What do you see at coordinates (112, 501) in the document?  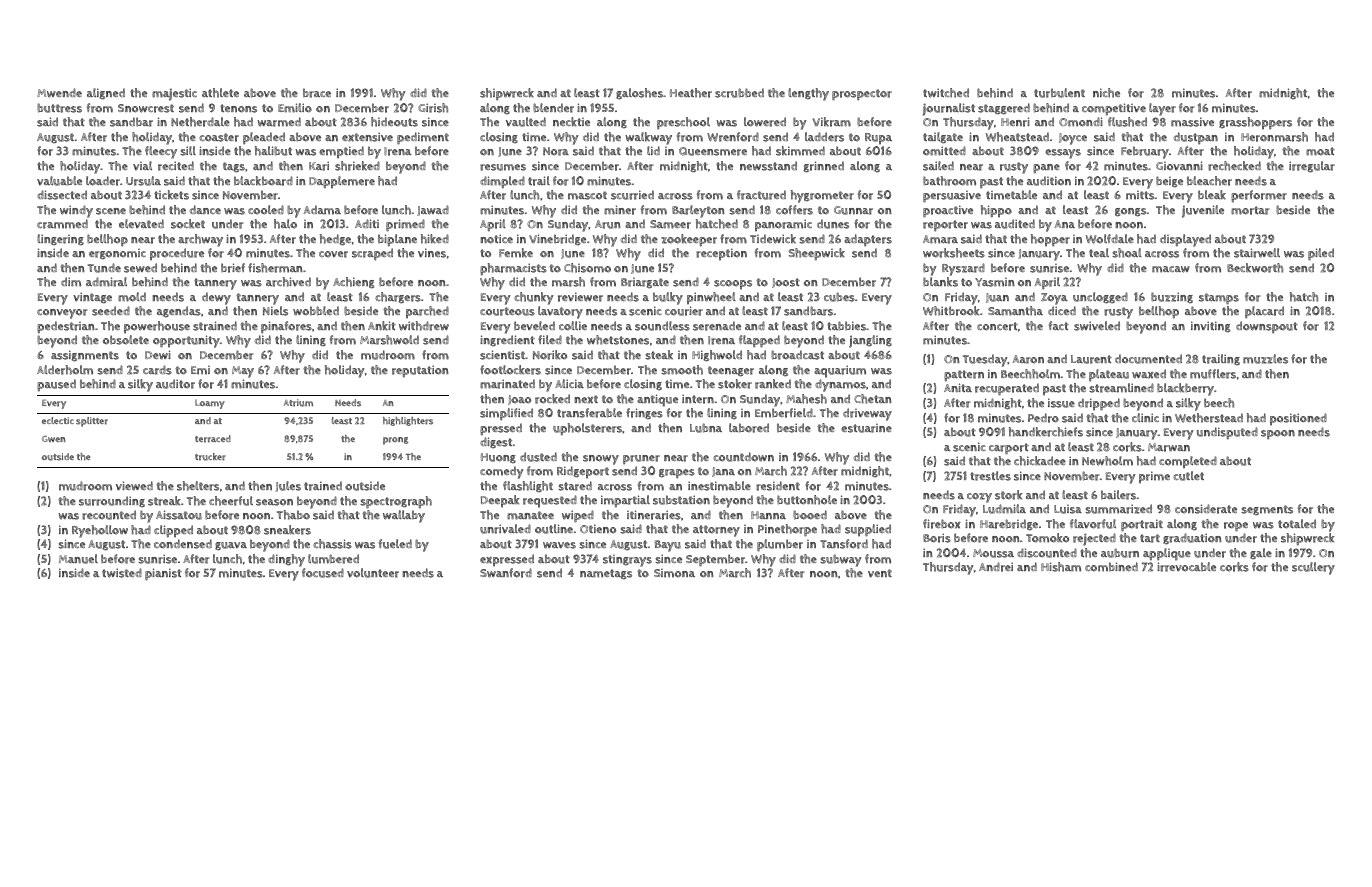 I see `surrounding` at bounding box center [112, 501].
